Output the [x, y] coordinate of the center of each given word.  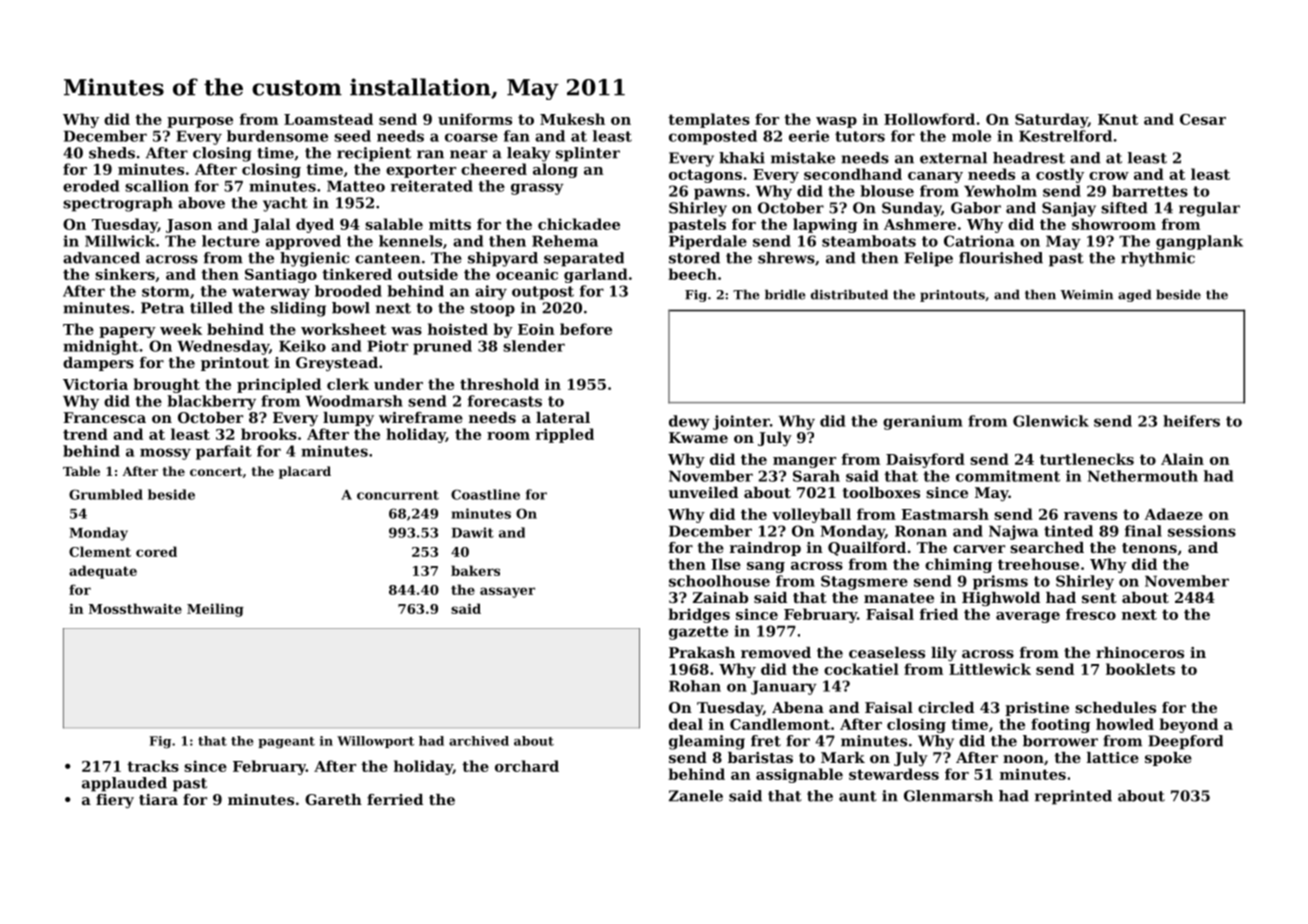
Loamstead [328, 119]
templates [709, 120]
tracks [153, 766]
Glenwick [1051, 421]
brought [166, 385]
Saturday [1051, 120]
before [586, 329]
